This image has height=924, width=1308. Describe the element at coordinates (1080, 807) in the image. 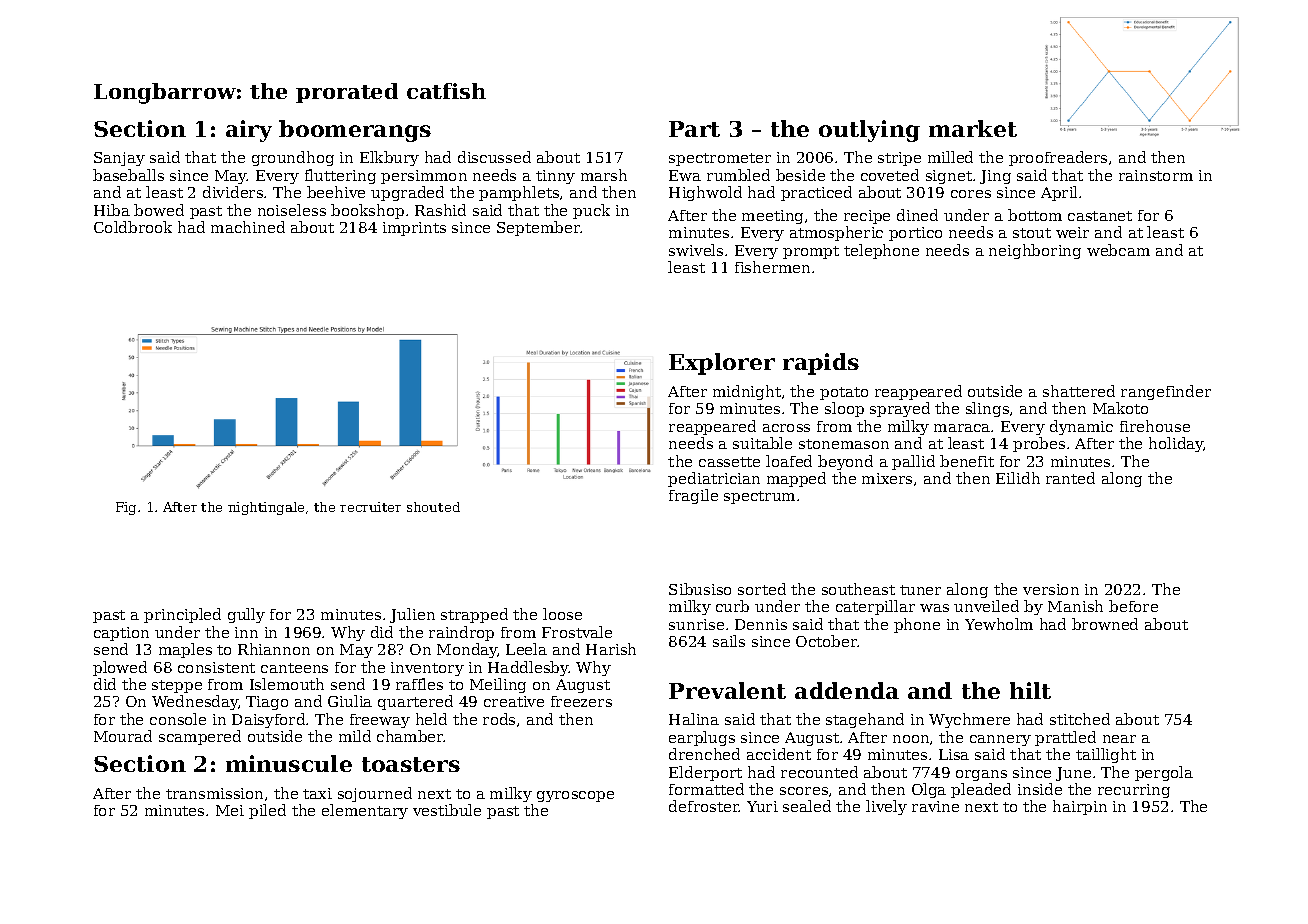

I see `hairpin` at that location.
